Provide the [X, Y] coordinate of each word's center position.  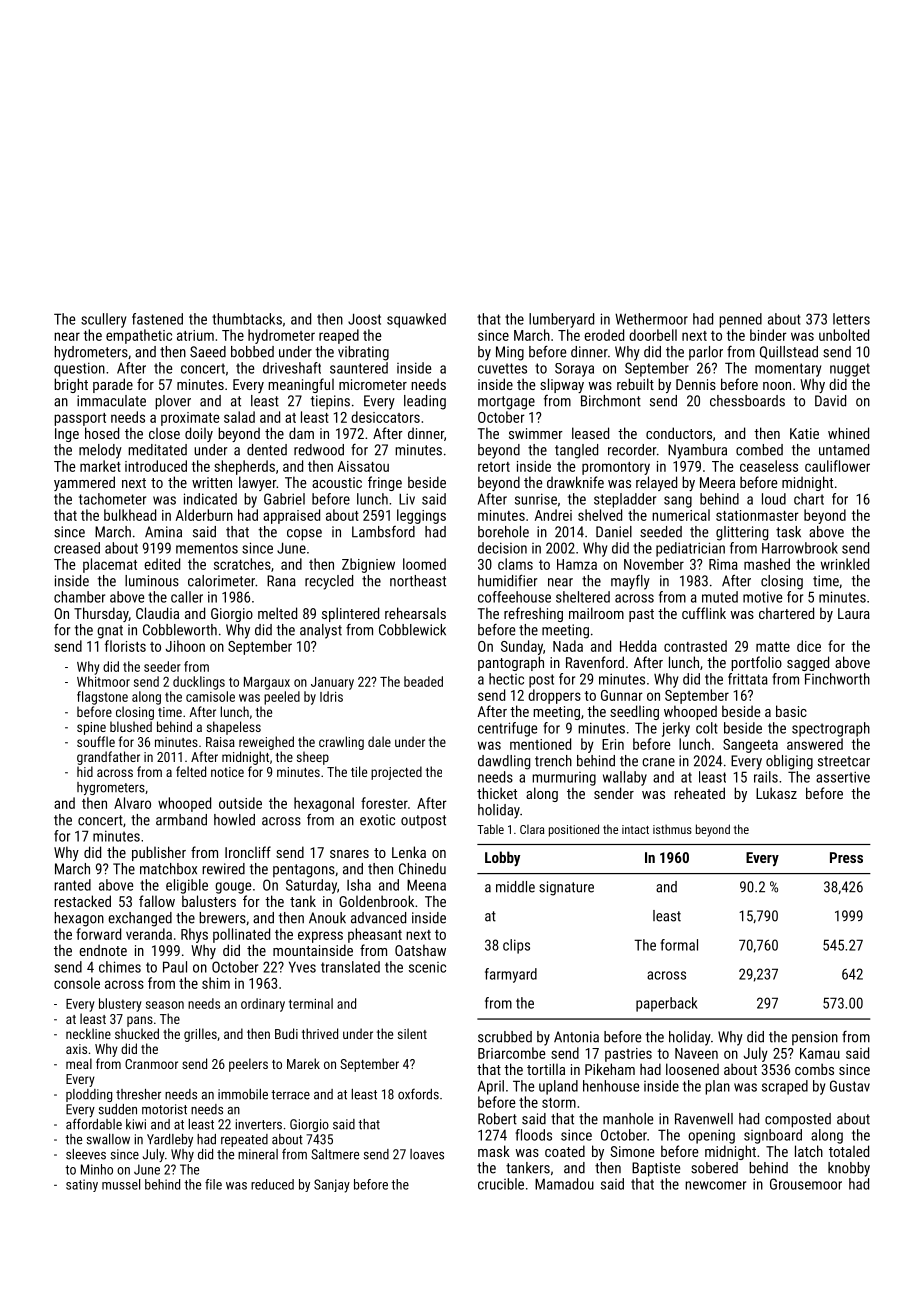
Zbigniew [368, 565]
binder [768, 335]
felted [191, 771]
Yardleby [170, 1140]
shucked [137, 1033]
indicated [210, 499]
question [79, 369]
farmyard [511, 975]
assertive [843, 777]
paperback [667, 1004]
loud [774, 499]
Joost [364, 319]
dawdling [504, 762]
